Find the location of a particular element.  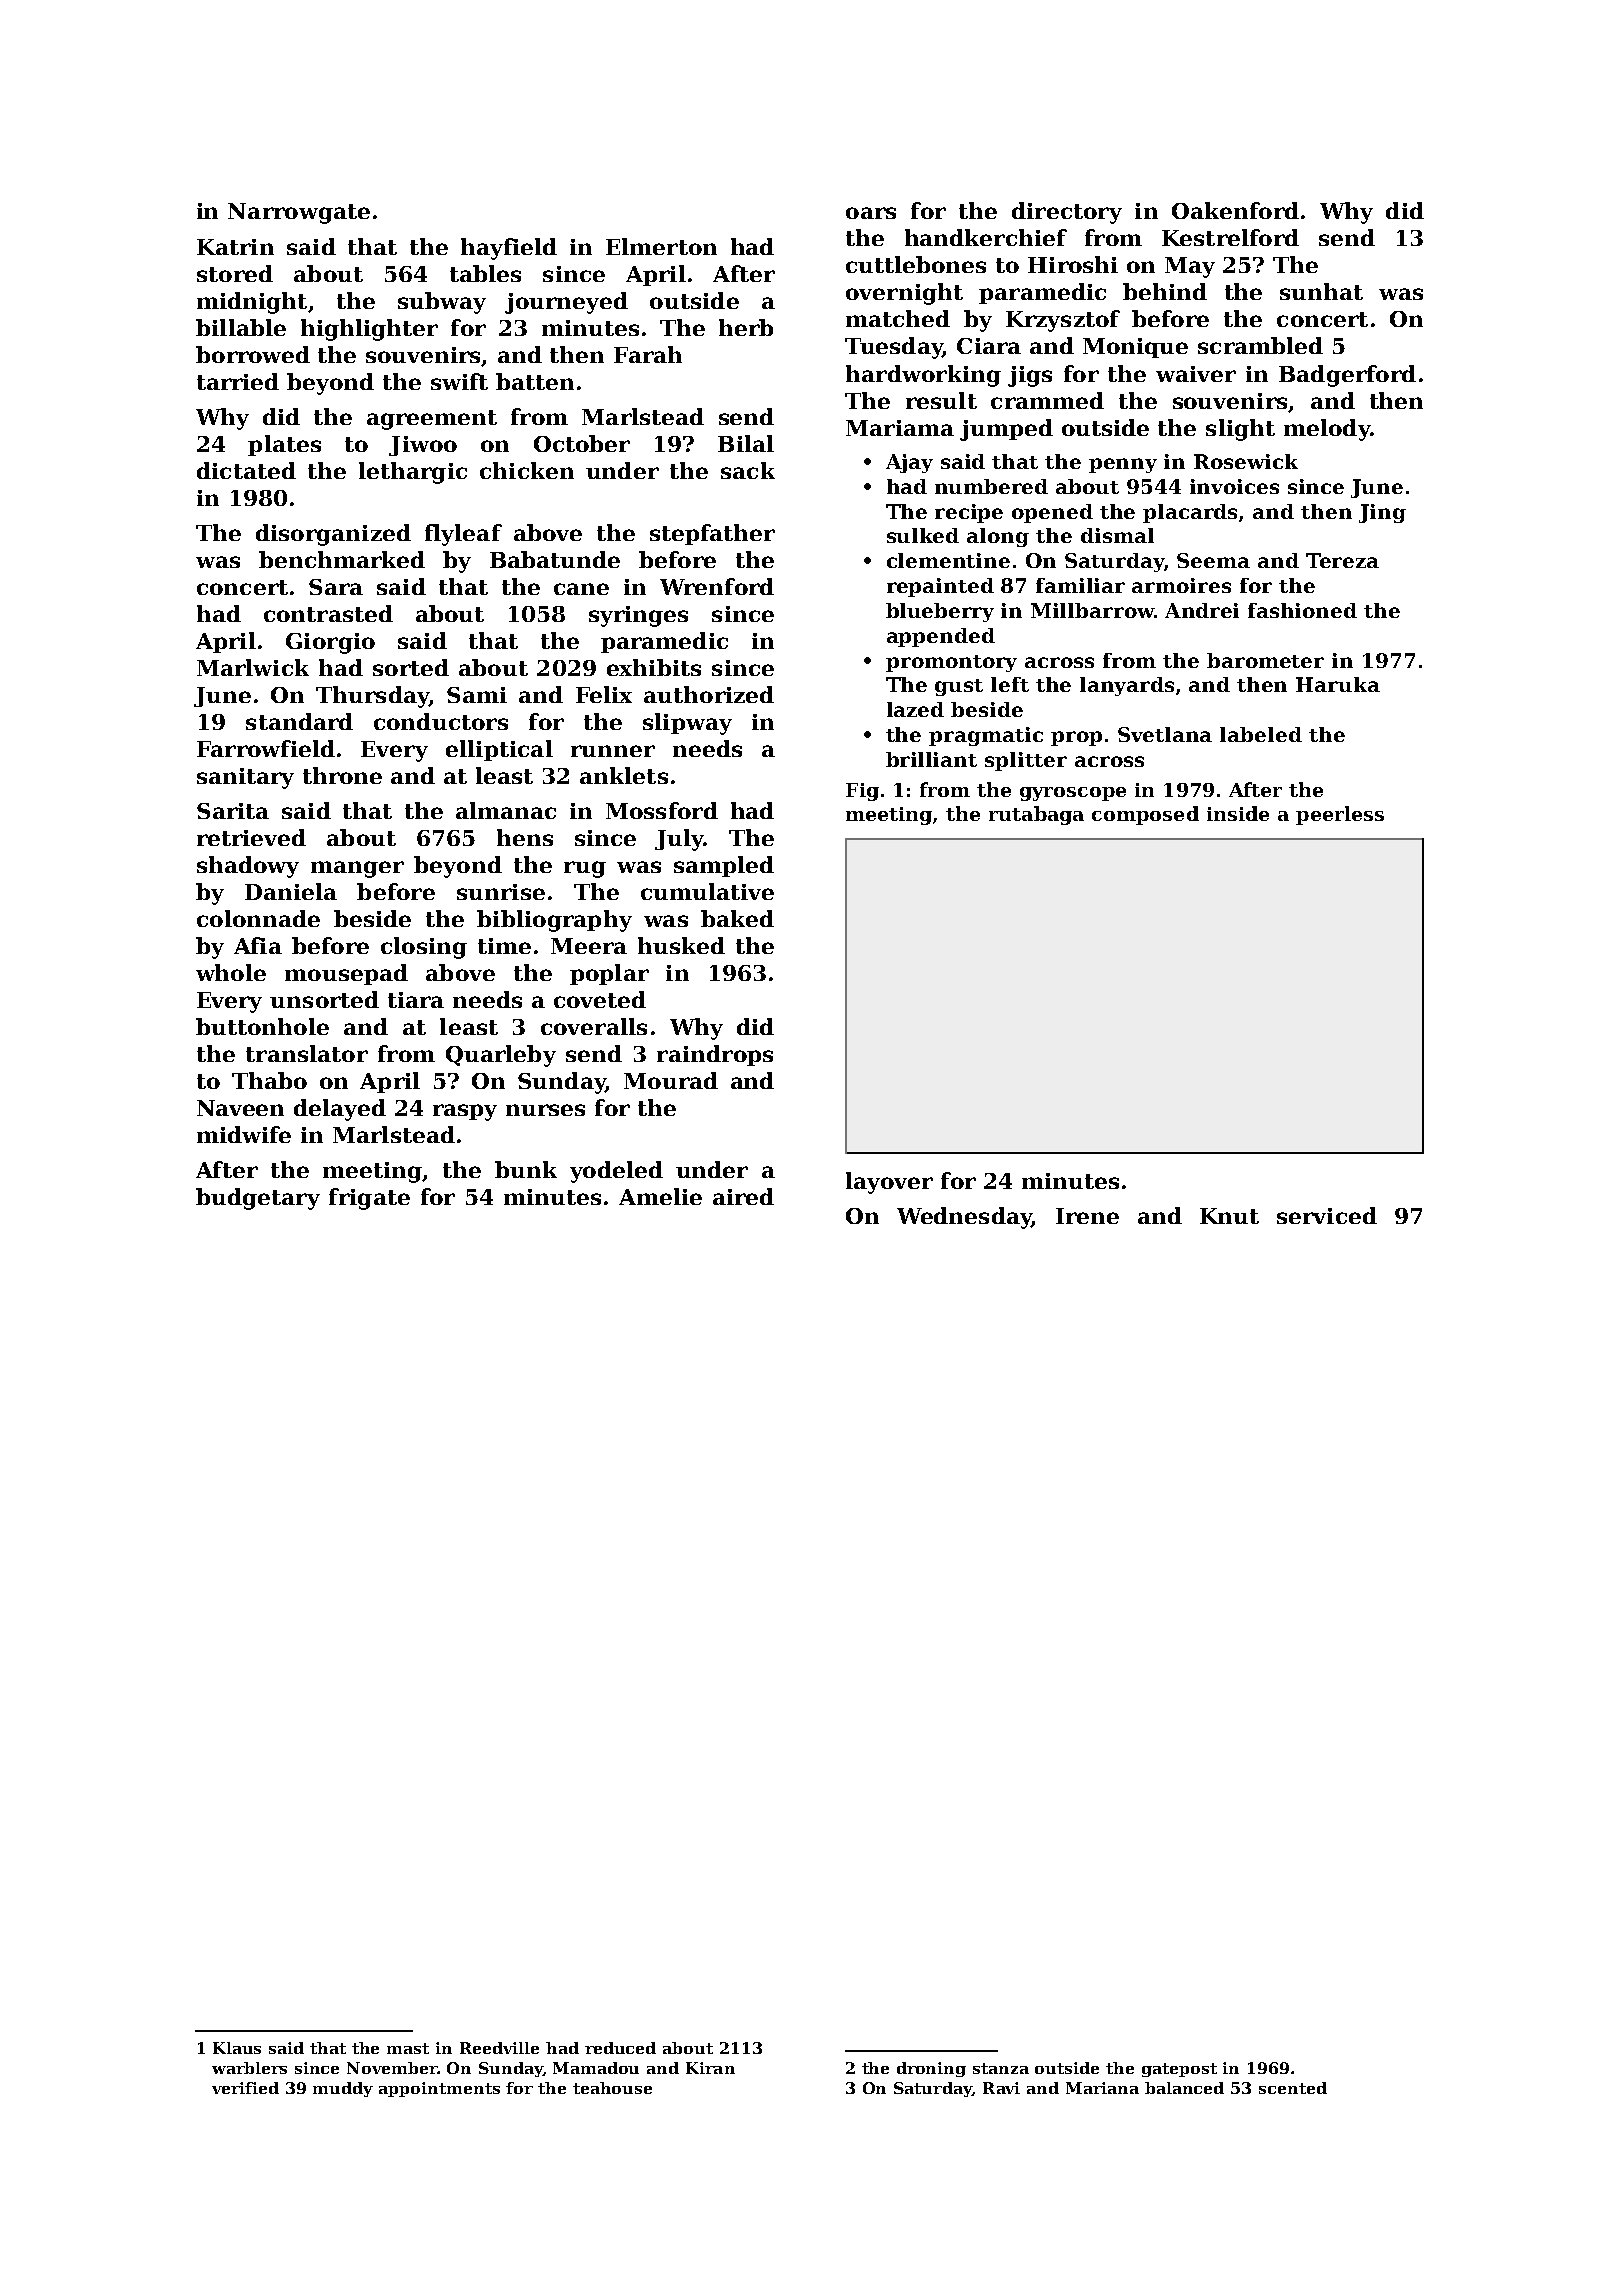

Reedville is located at coordinates (499, 2048).
